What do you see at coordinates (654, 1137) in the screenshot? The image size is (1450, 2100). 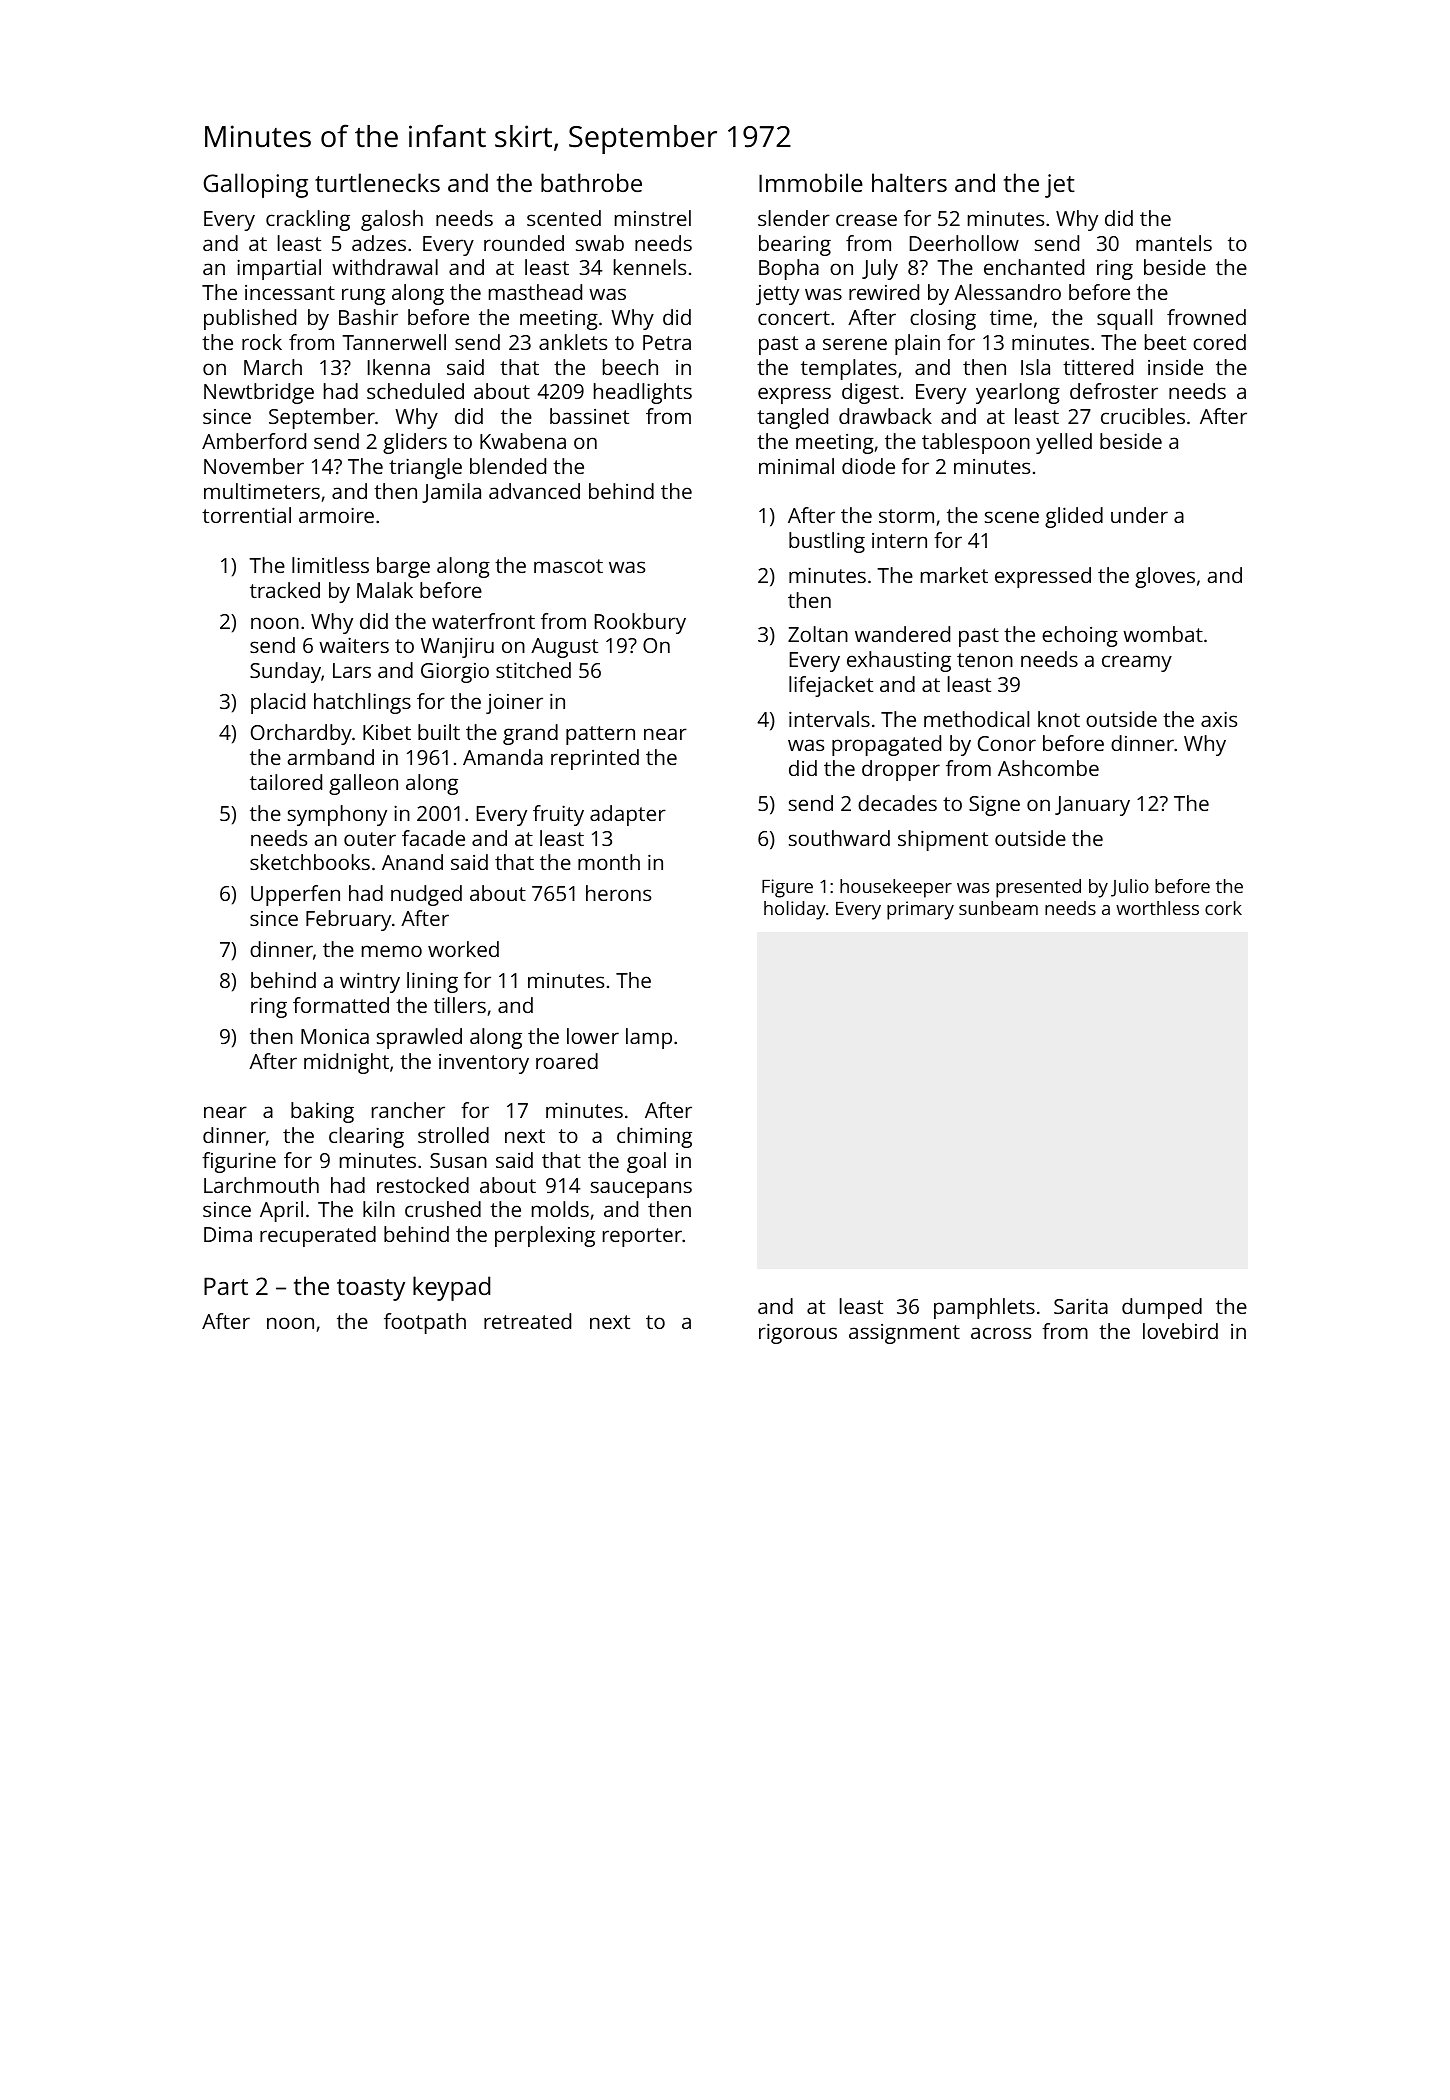 I see `chiming` at bounding box center [654, 1137].
